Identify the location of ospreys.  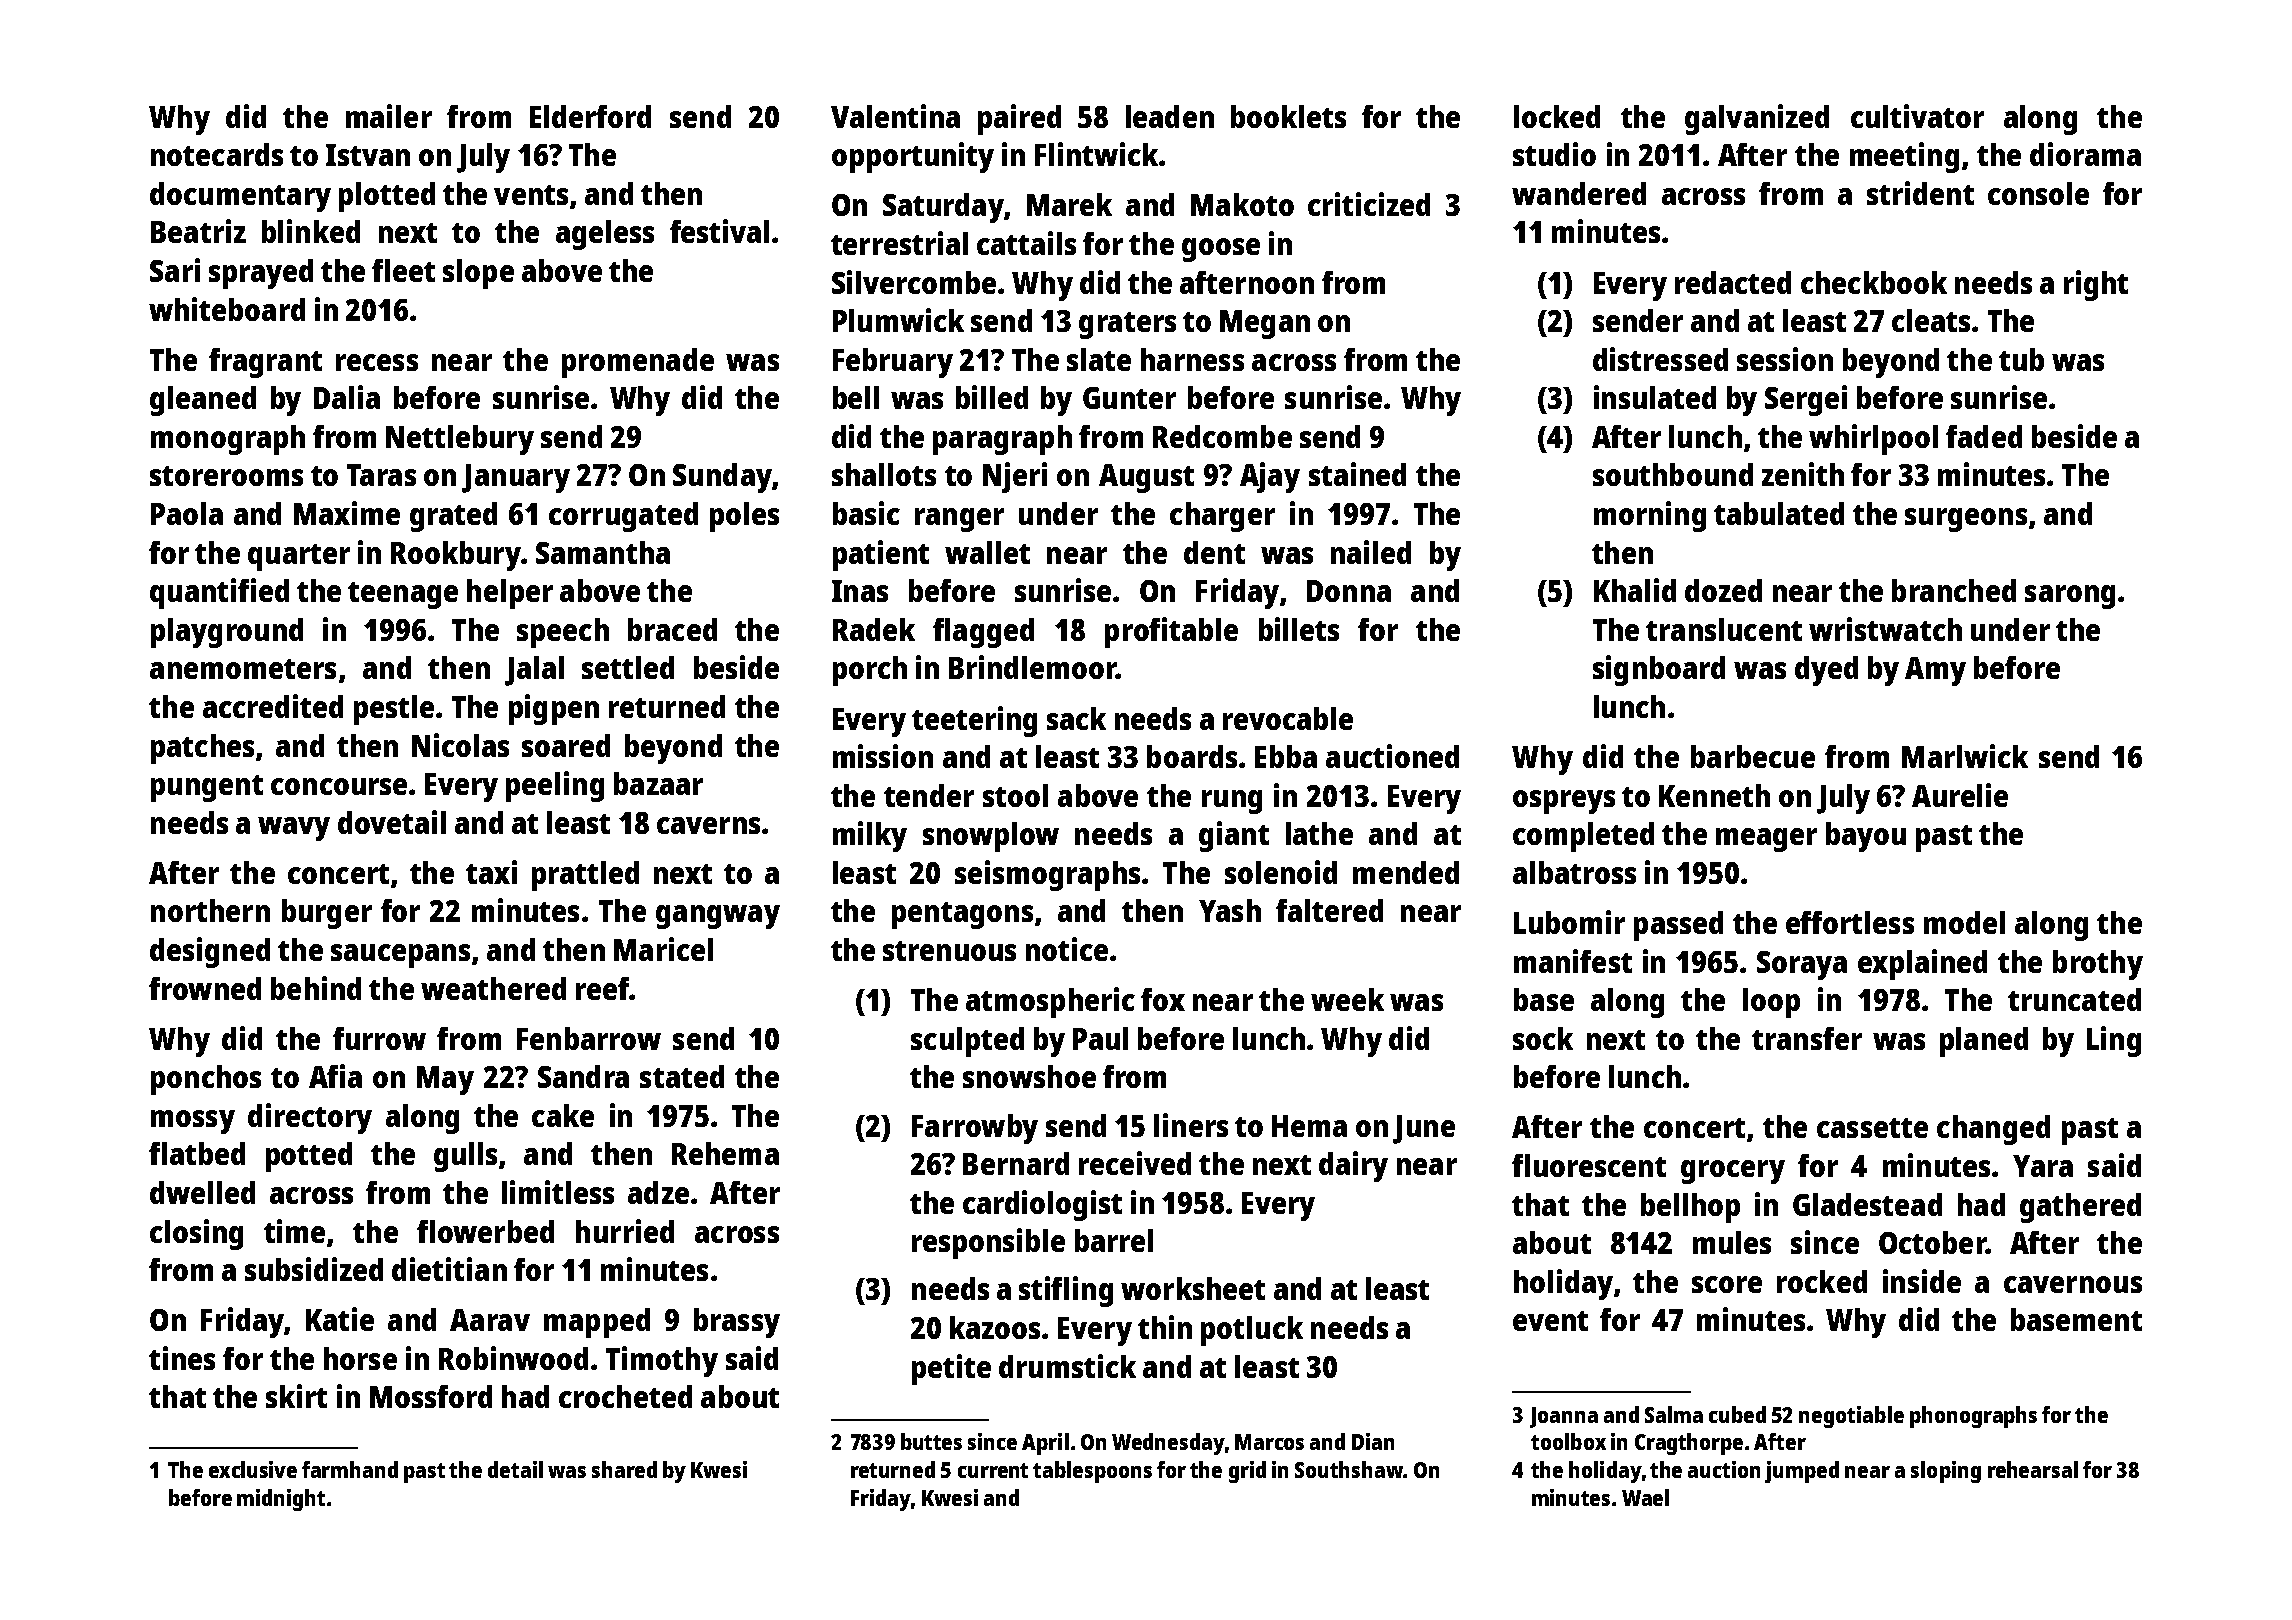
(1564, 802).
